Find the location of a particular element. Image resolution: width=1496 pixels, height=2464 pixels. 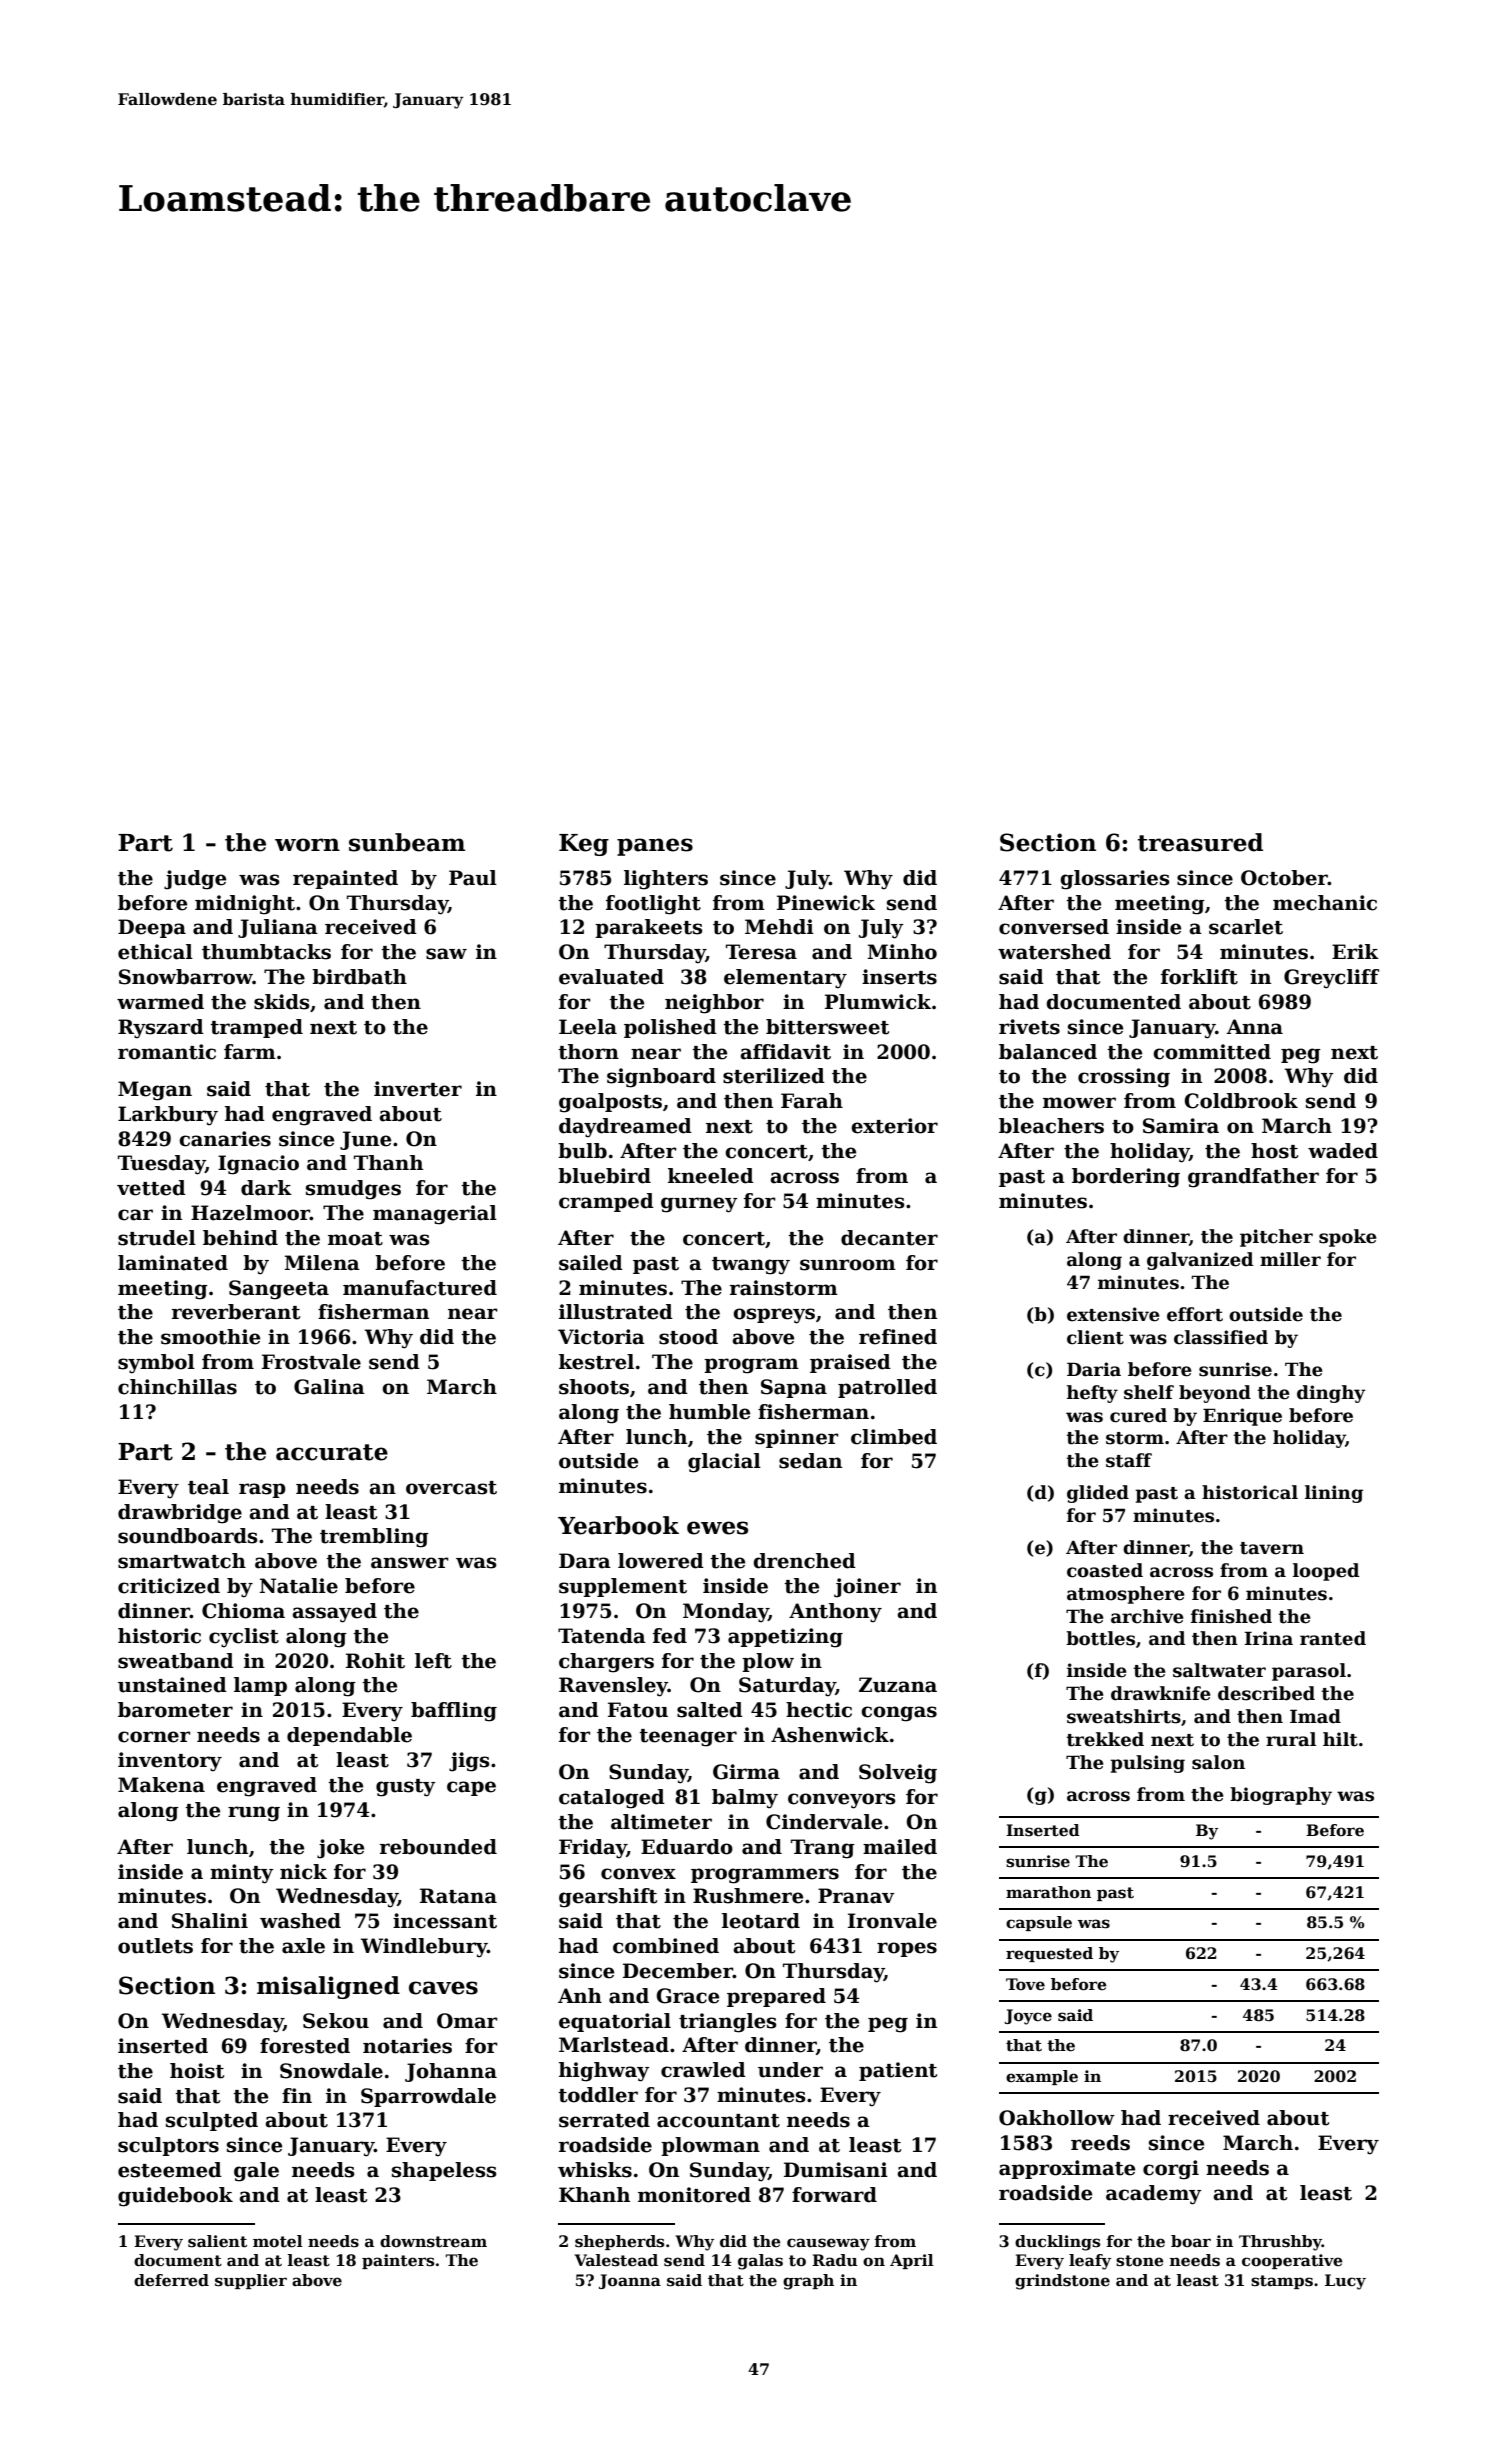

accurate is located at coordinates (332, 1452).
